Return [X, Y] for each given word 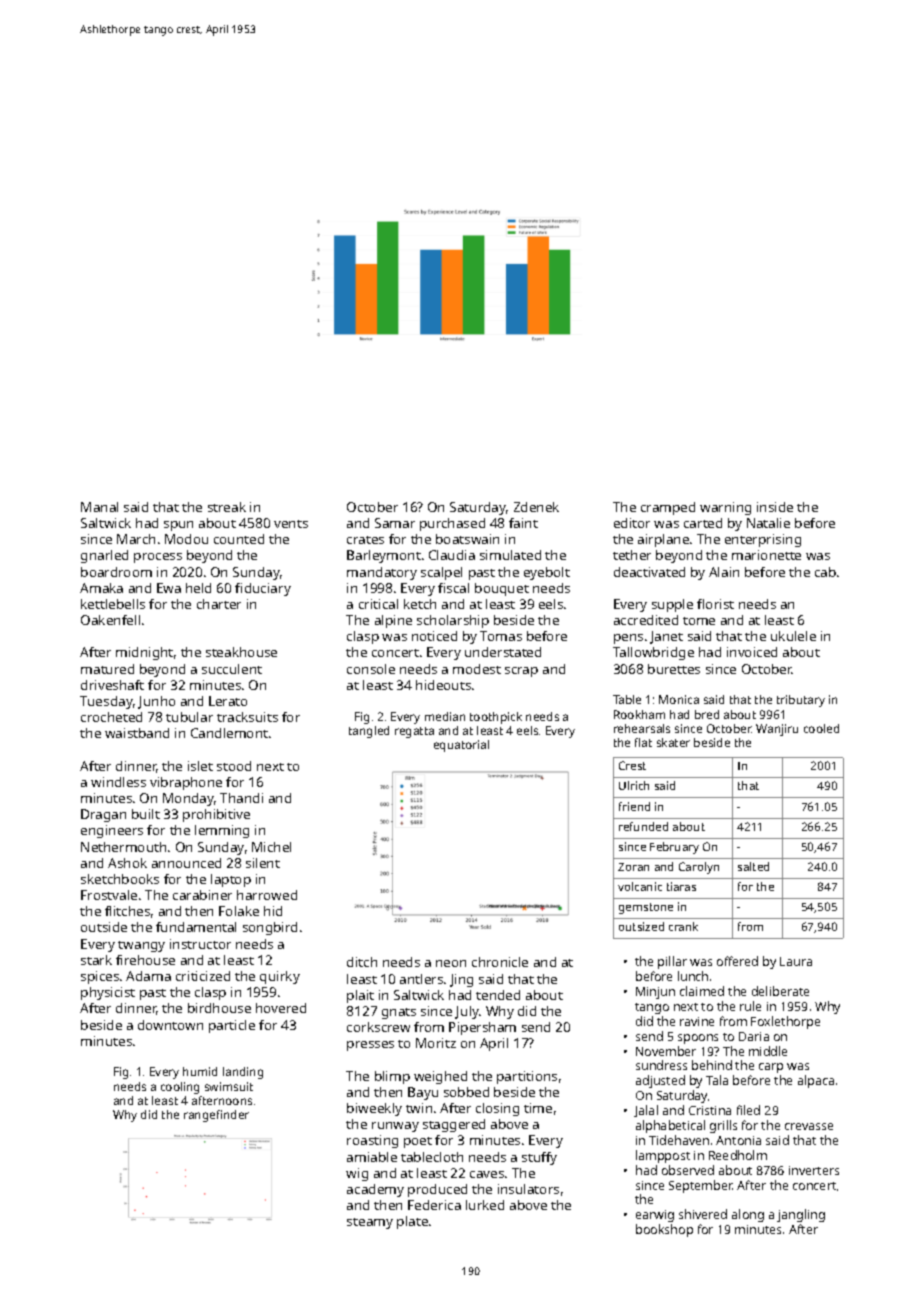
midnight [144, 653]
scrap [521, 672]
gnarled [104, 556]
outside [104, 927]
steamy [370, 1223]
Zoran [633, 867]
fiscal [453, 588]
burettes [674, 669]
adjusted [660, 1081]
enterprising [763, 540]
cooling [180, 1088]
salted [753, 866]
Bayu [423, 1093]
